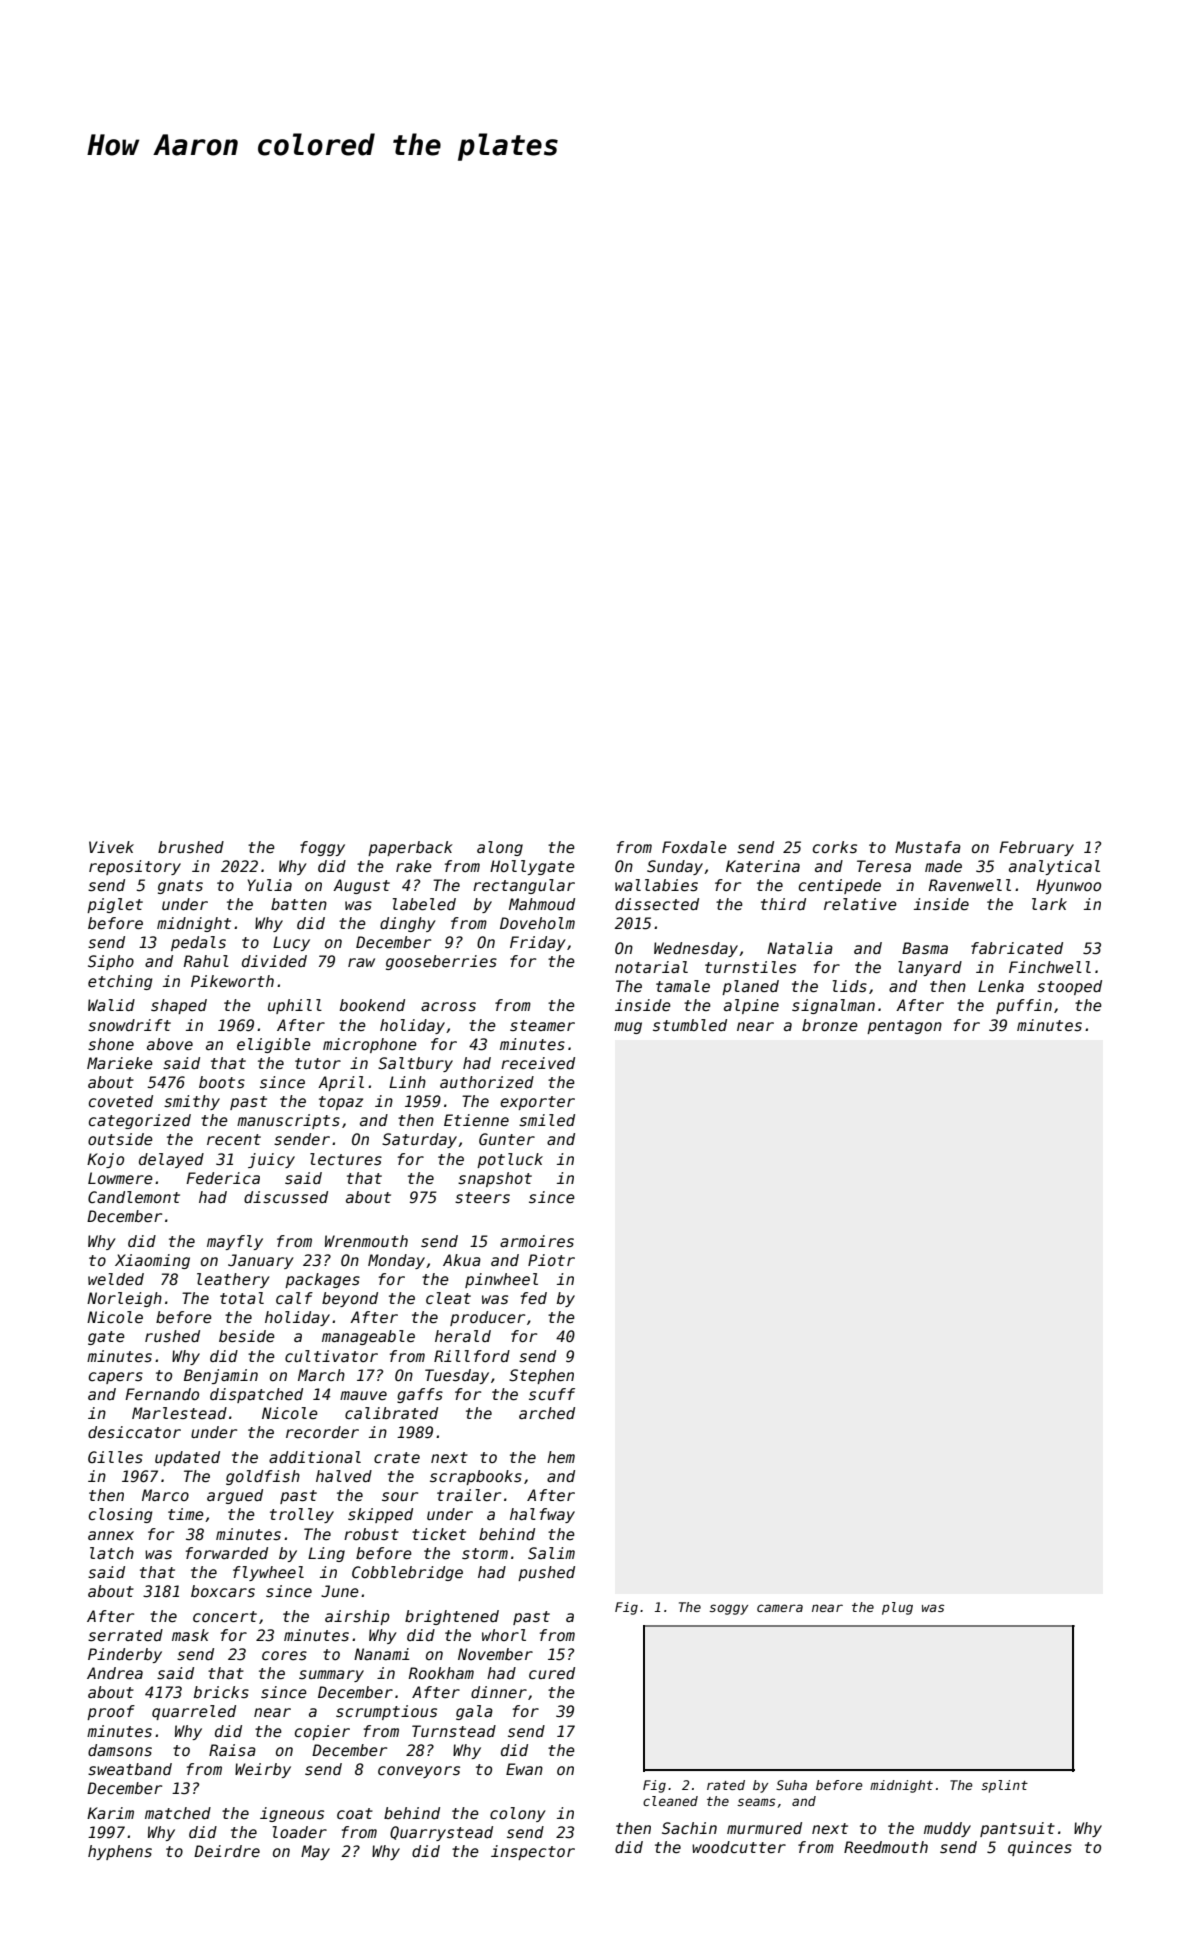 This screenshot has height=1960, width=1190. Describe the element at coordinates (294, 1298) in the screenshot. I see `calf` at that location.
